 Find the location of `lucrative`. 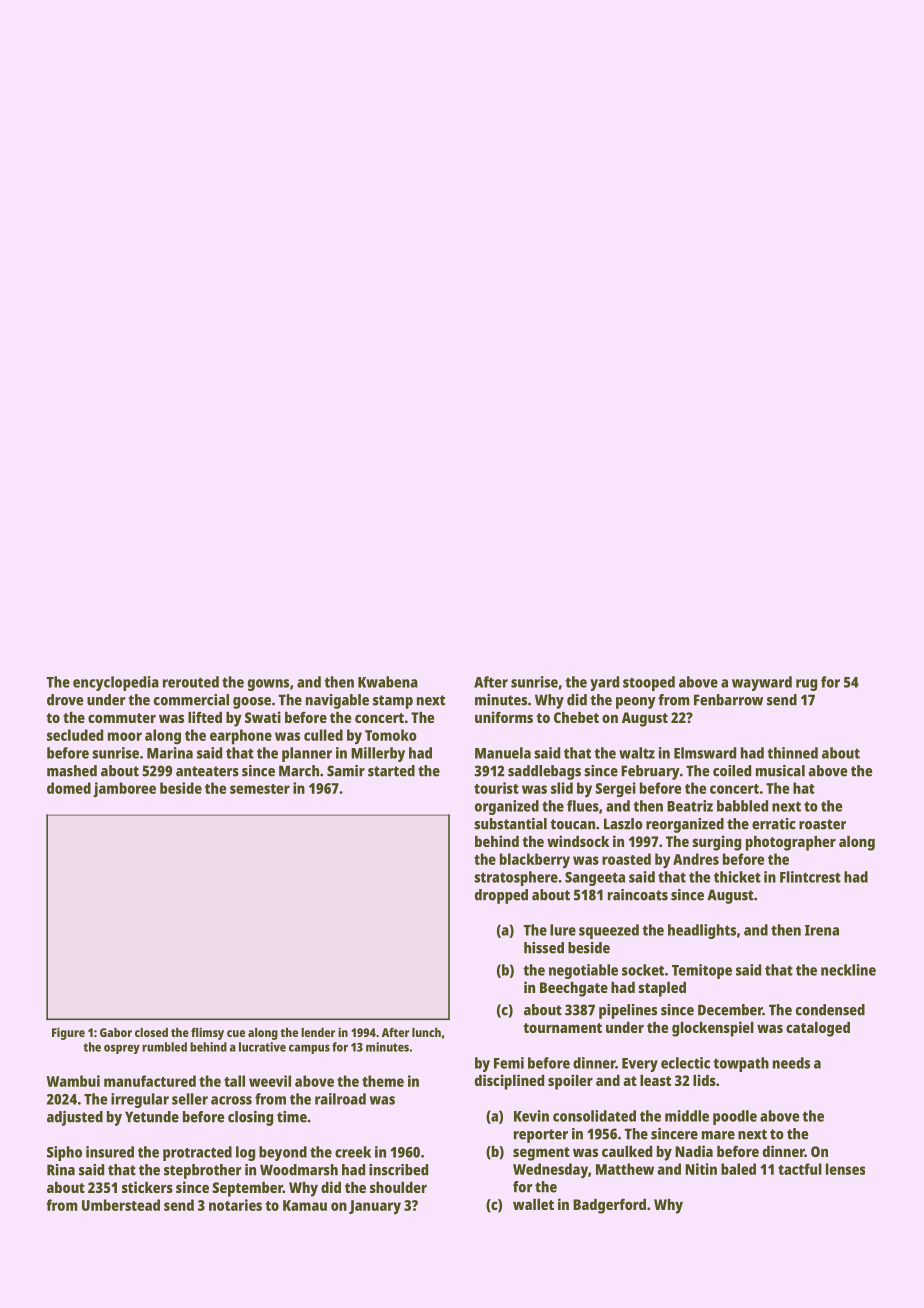

lucrative is located at coordinates (262, 1047).
